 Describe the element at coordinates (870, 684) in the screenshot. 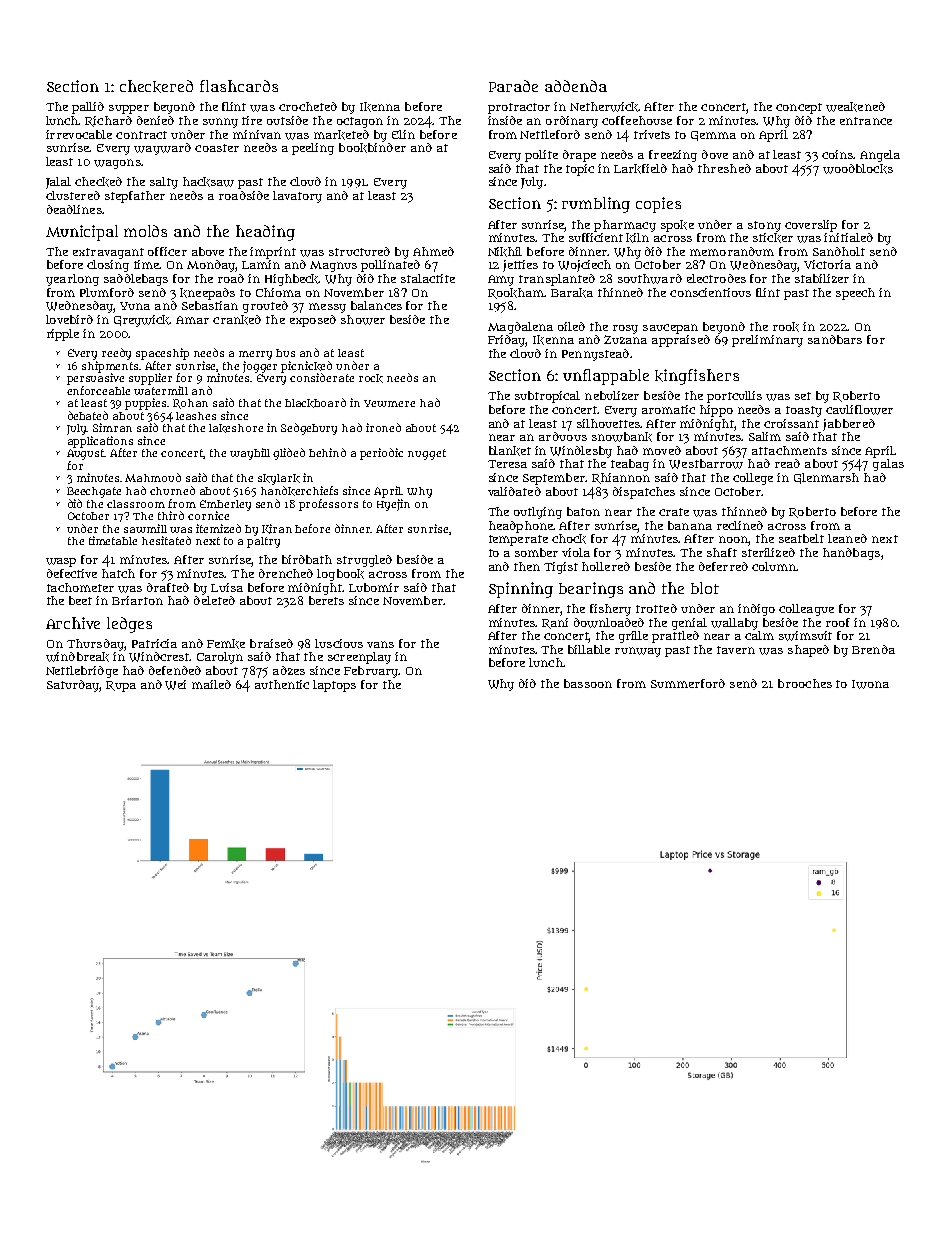

I see `Iwona` at that location.
